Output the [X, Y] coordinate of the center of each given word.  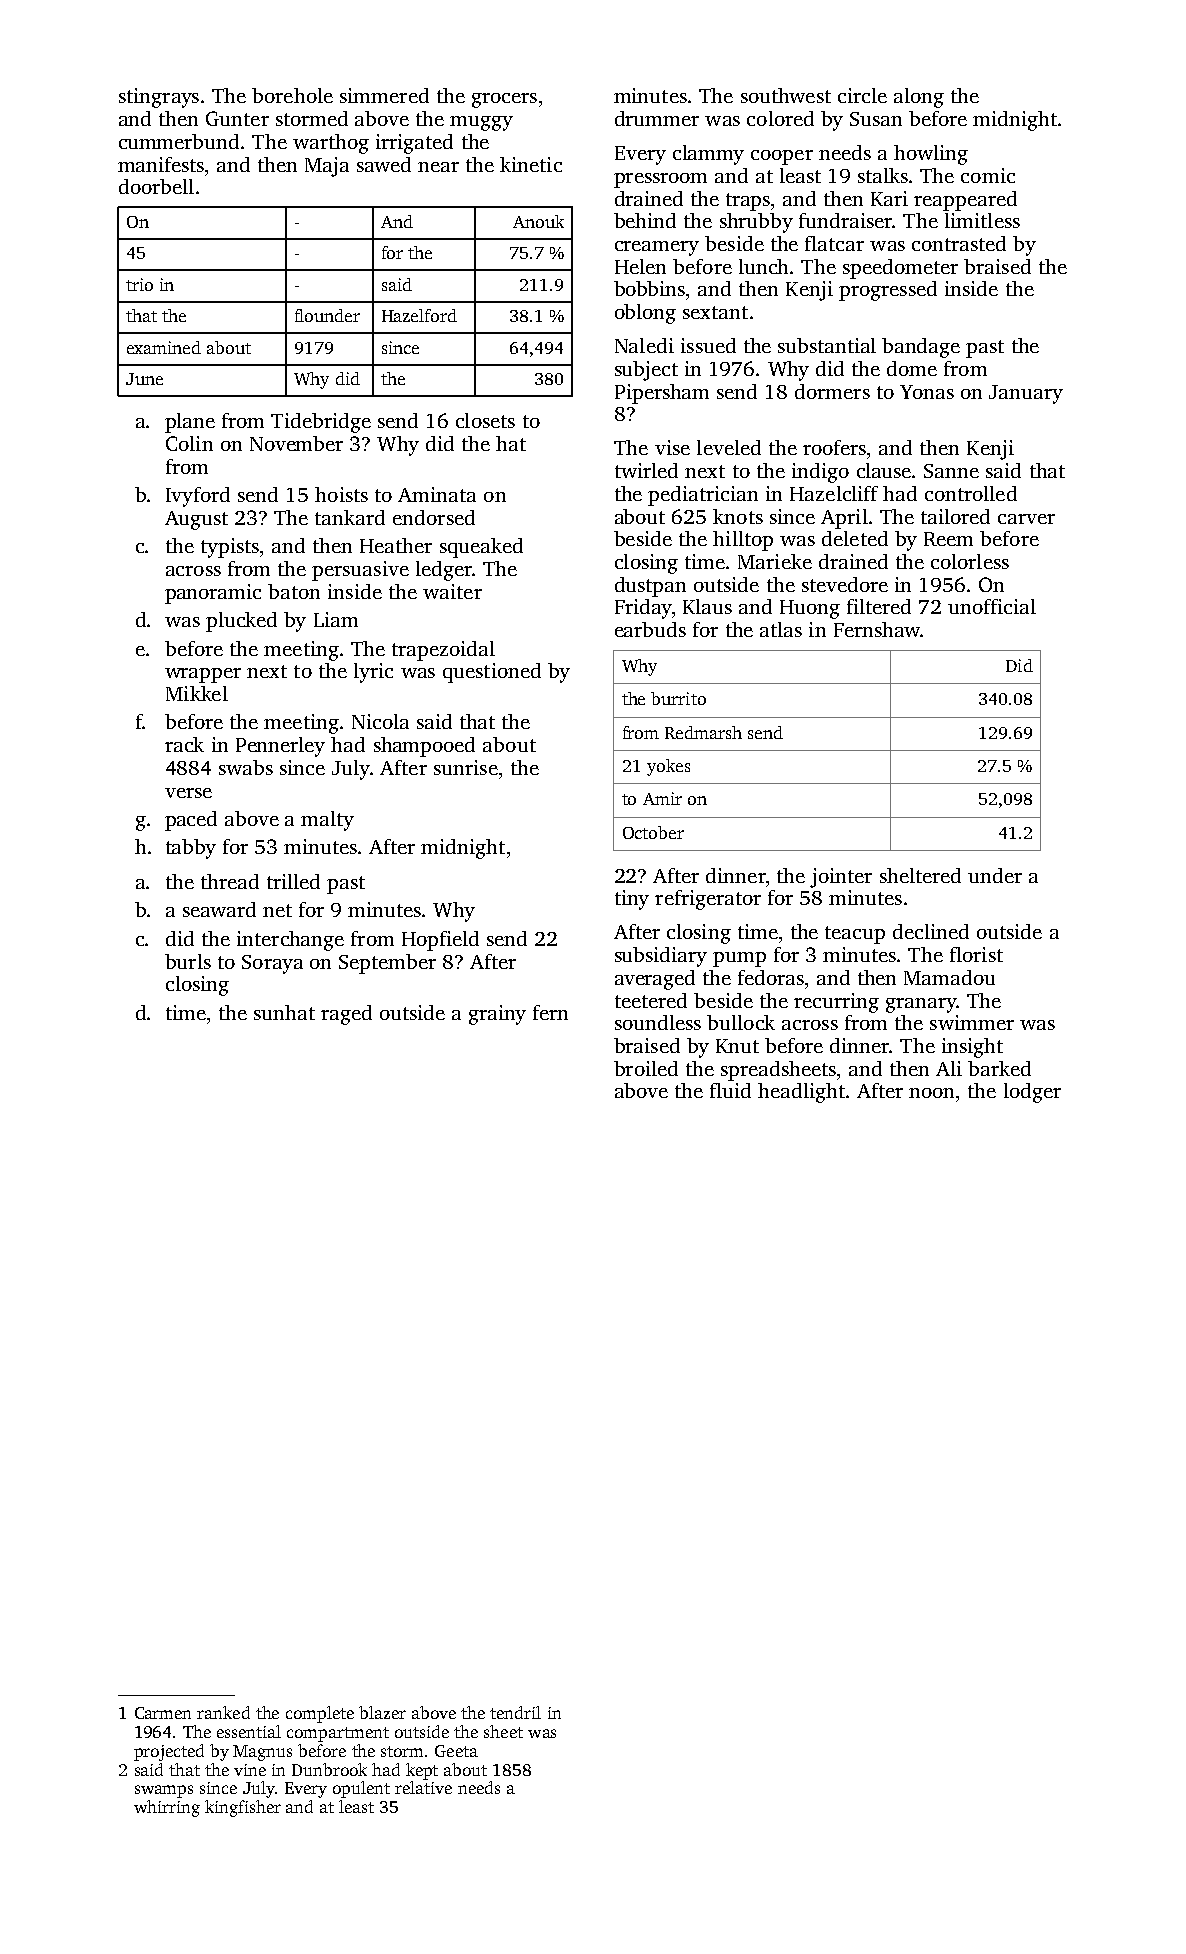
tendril [515, 1712]
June [144, 379]
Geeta [456, 1751]
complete [320, 1714]
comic [988, 175]
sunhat [284, 1012]
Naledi [644, 345]
